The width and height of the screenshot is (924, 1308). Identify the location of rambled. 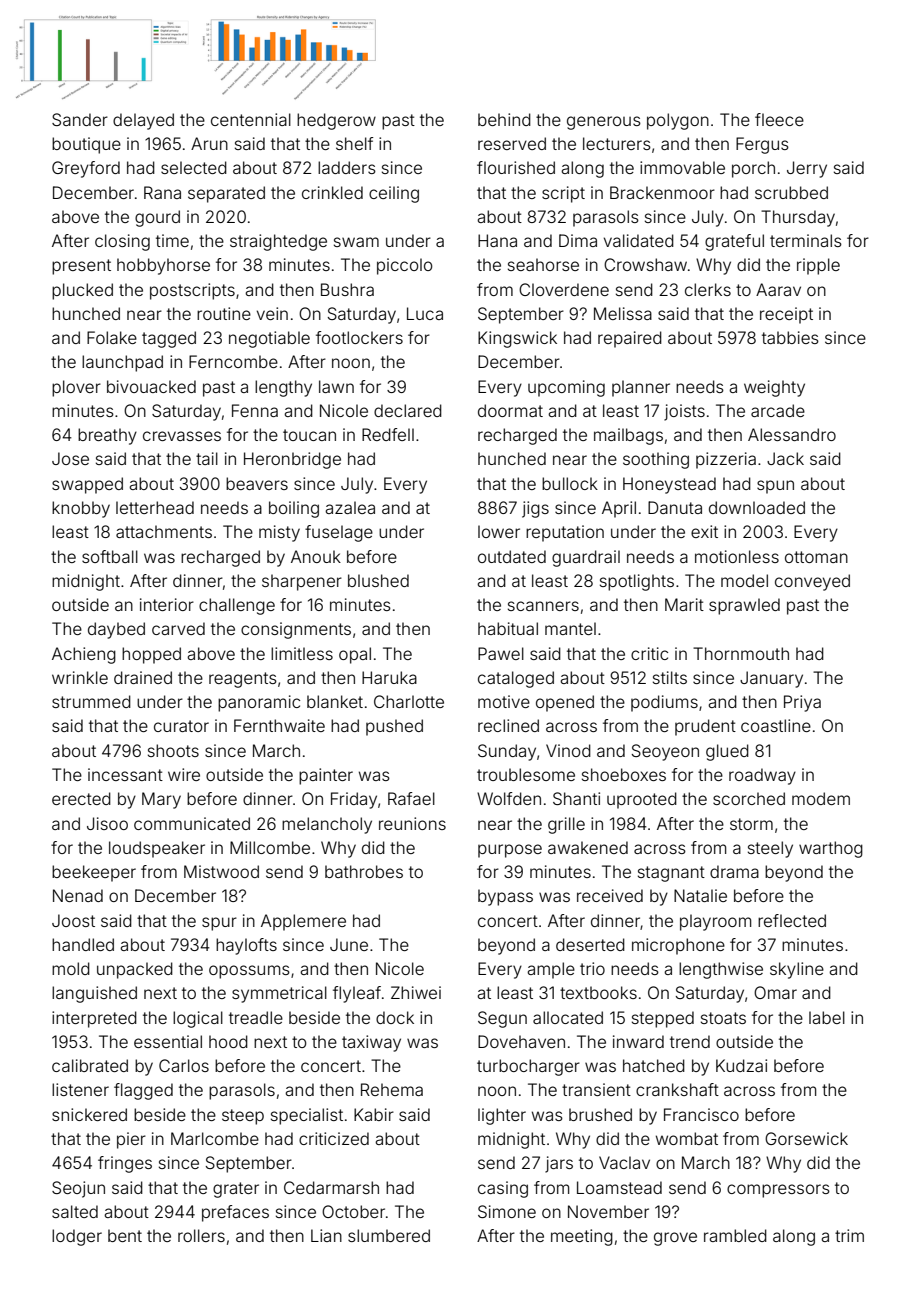
(735, 1235).
